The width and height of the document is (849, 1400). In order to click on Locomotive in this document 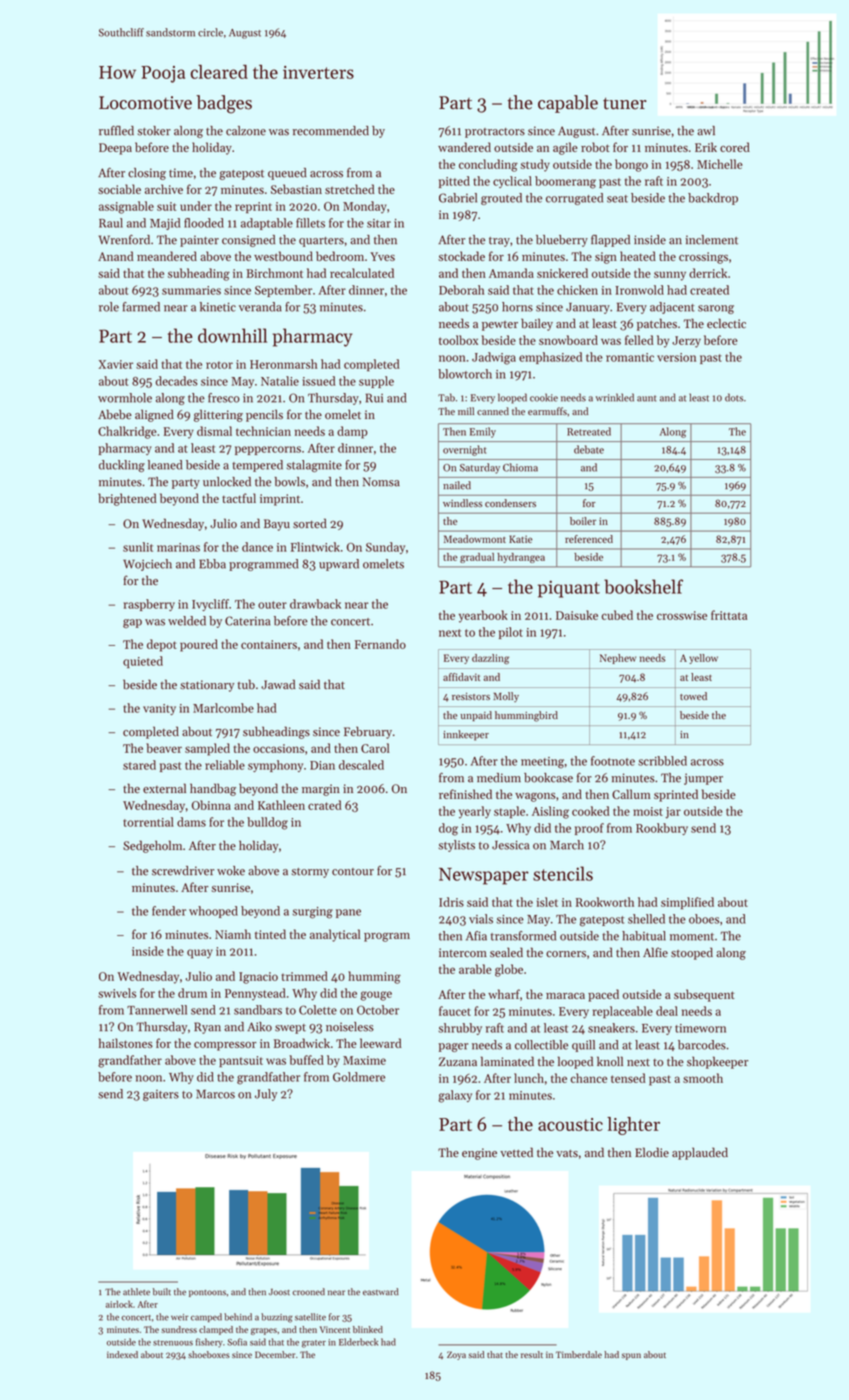, I will do `click(145, 103)`.
